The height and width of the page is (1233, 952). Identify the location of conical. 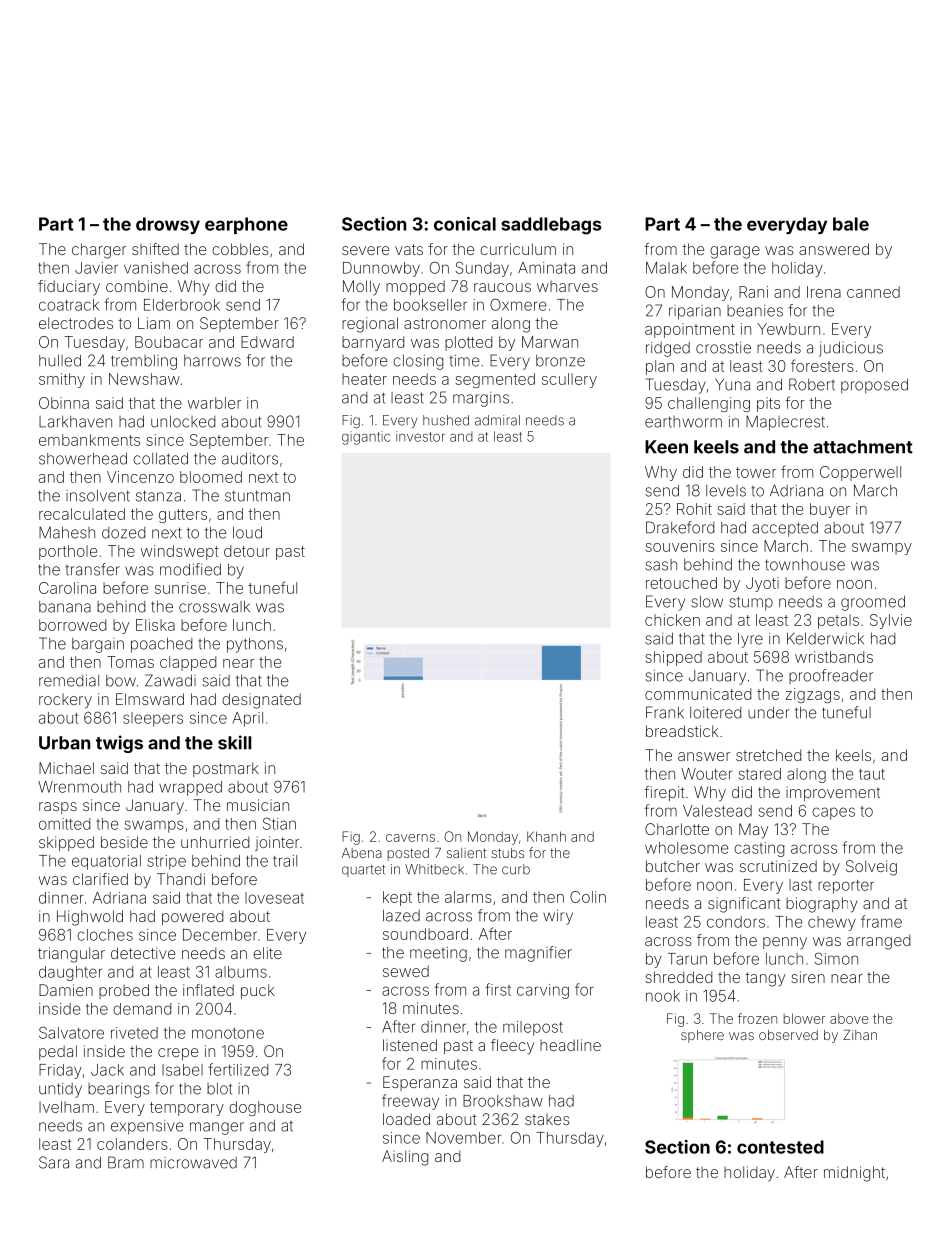
(465, 224).
